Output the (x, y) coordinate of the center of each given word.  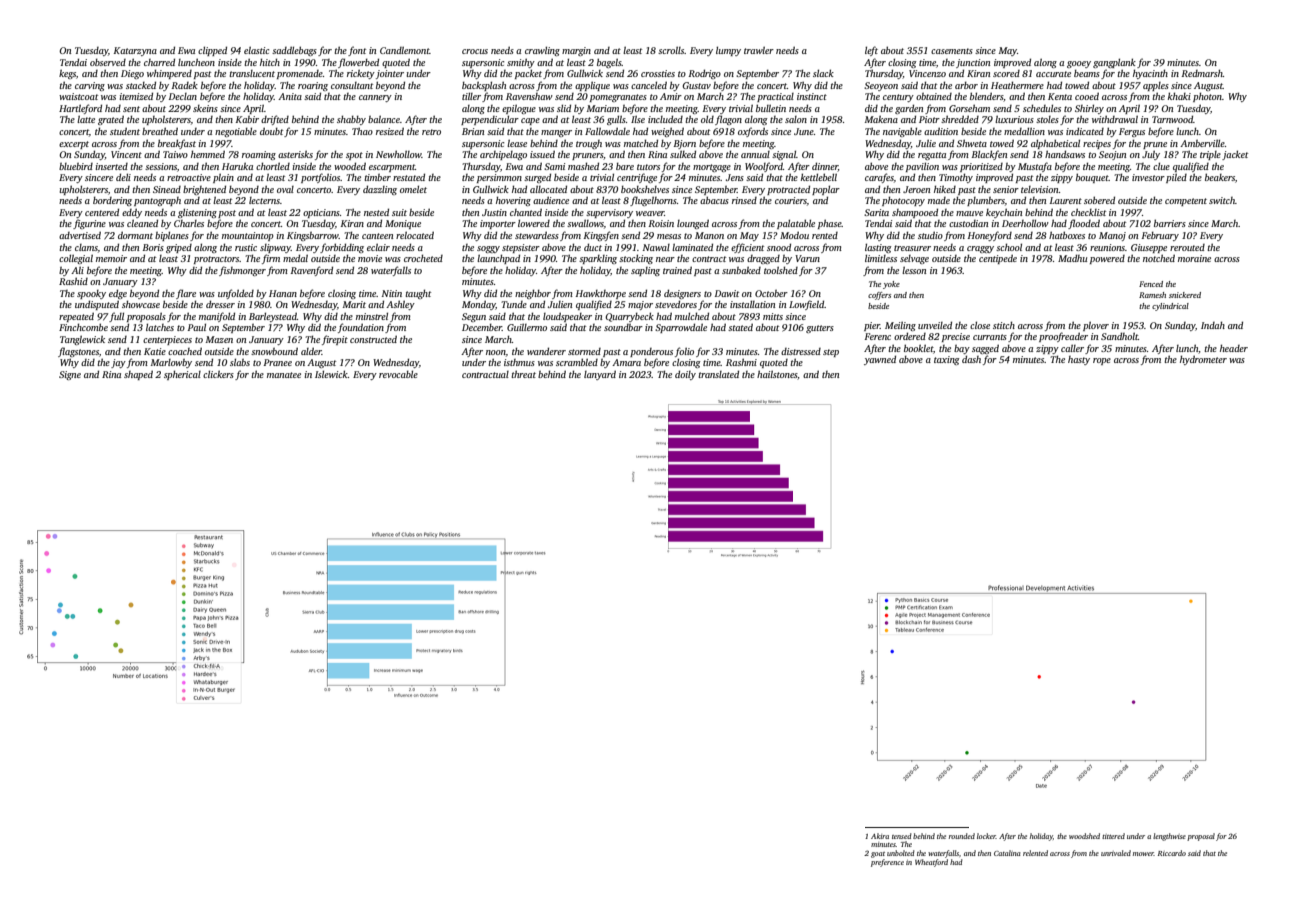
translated (718, 374)
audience (551, 200)
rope (1102, 361)
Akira (880, 836)
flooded (1084, 224)
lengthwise (1169, 837)
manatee (284, 375)
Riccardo (1172, 853)
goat (878, 855)
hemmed (208, 154)
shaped (138, 375)
